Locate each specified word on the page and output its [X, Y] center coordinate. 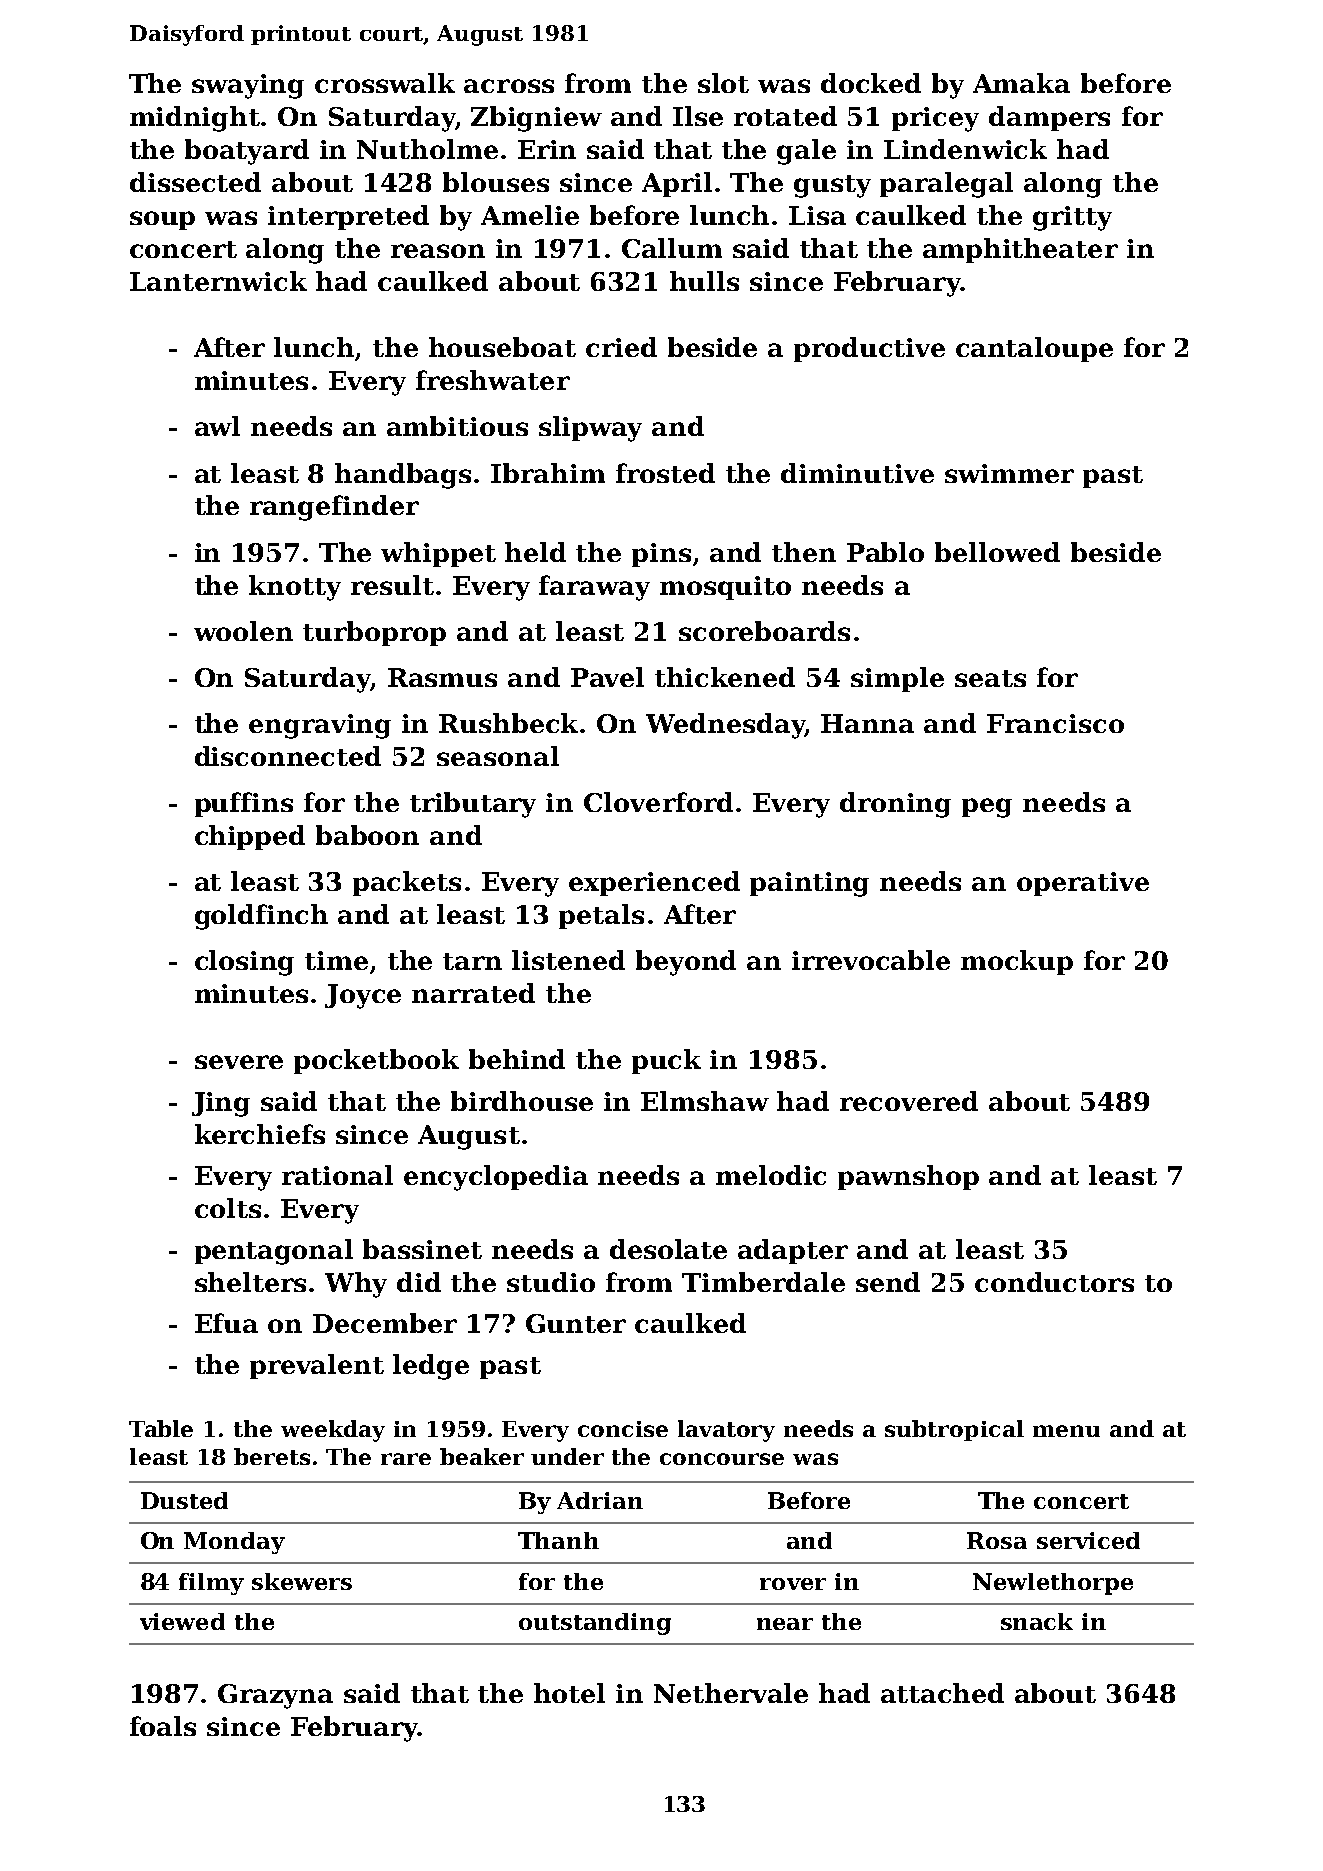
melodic [771, 1175]
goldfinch [261, 917]
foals [163, 1726]
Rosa [997, 1540]
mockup [1017, 962]
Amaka [1021, 83]
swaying [248, 86]
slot [723, 83]
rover [793, 1584]
